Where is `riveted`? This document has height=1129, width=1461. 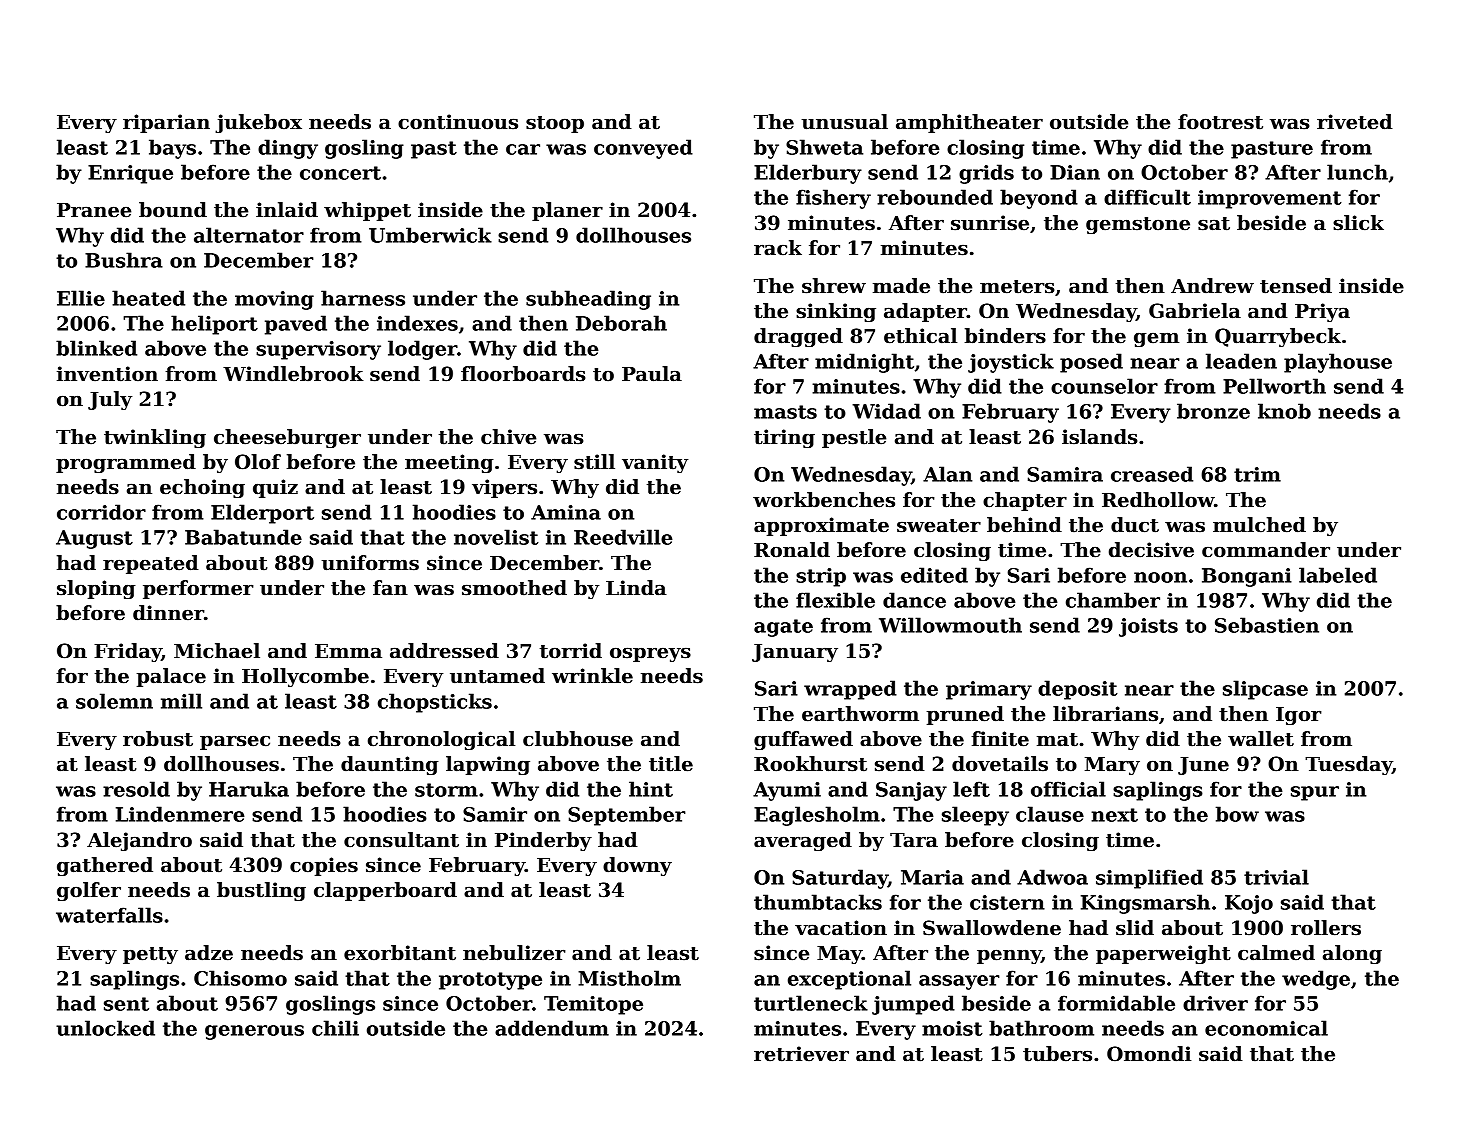
riveted is located at coordinates (1355, 122).
